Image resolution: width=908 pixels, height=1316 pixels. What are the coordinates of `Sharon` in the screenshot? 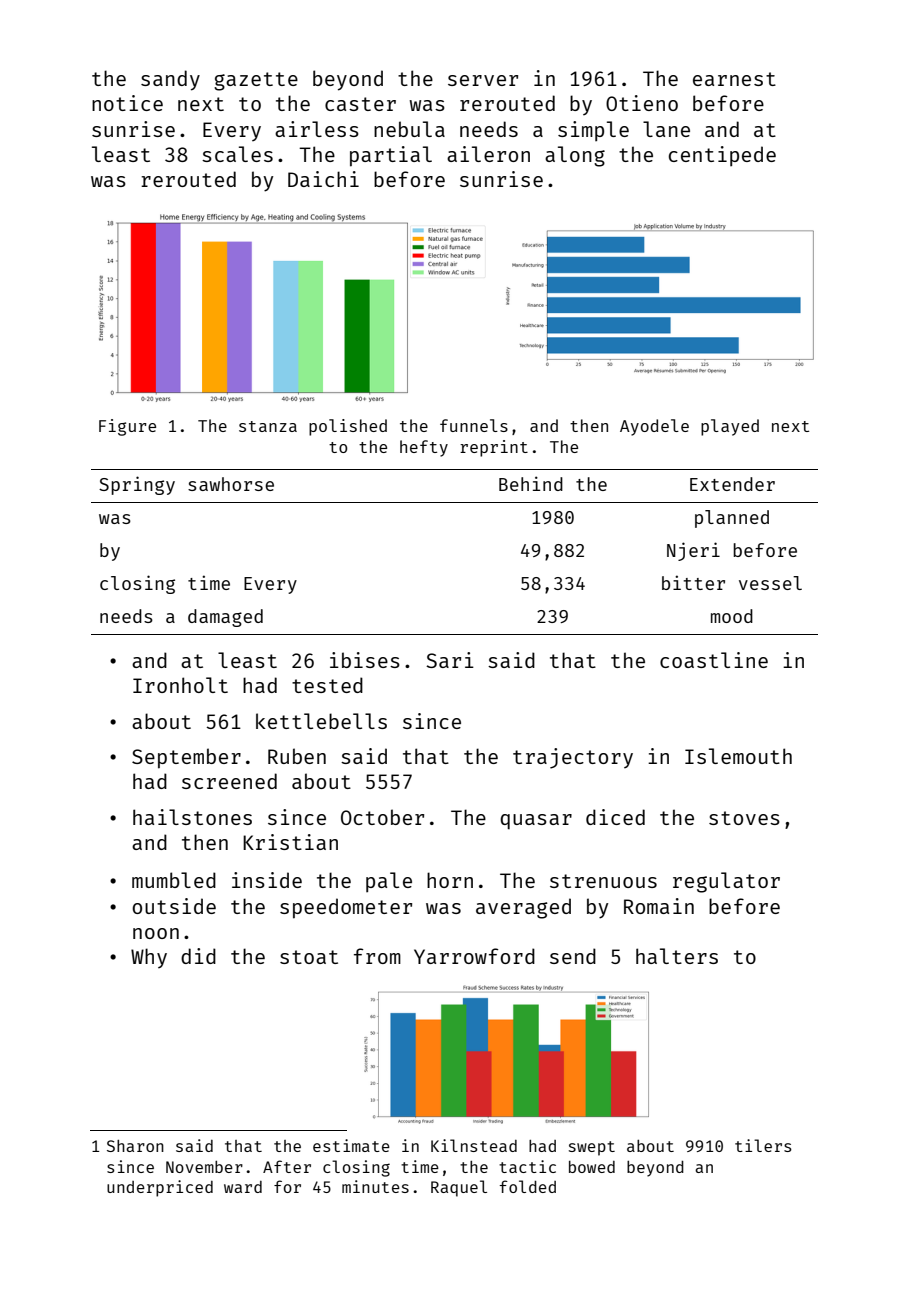 It's located at (135, 1146).
